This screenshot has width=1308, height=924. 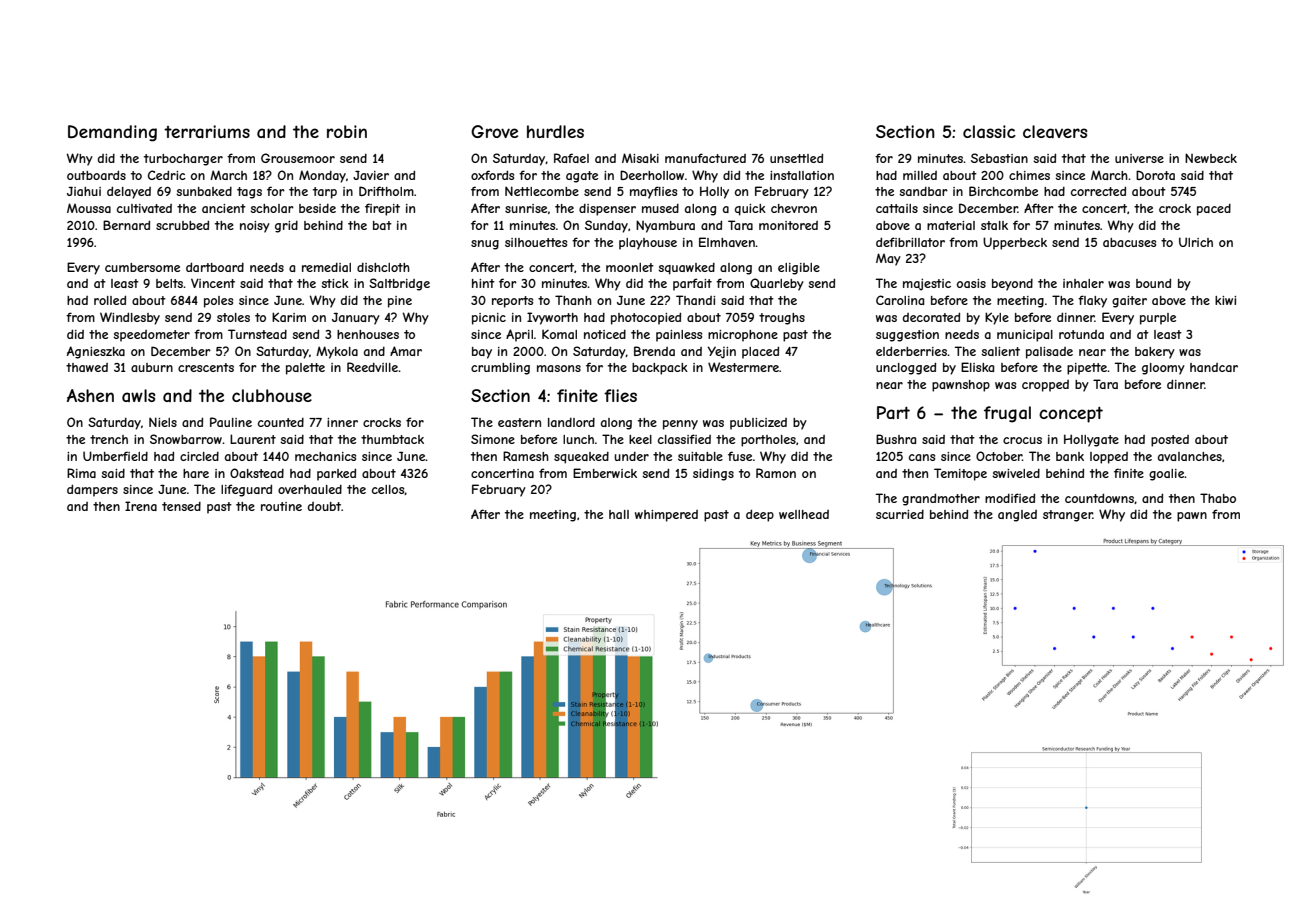 What do you see at coordinates (542, 191) in the screenshot?
I see `Nettlecombe` at bounding box center [542, 191].
